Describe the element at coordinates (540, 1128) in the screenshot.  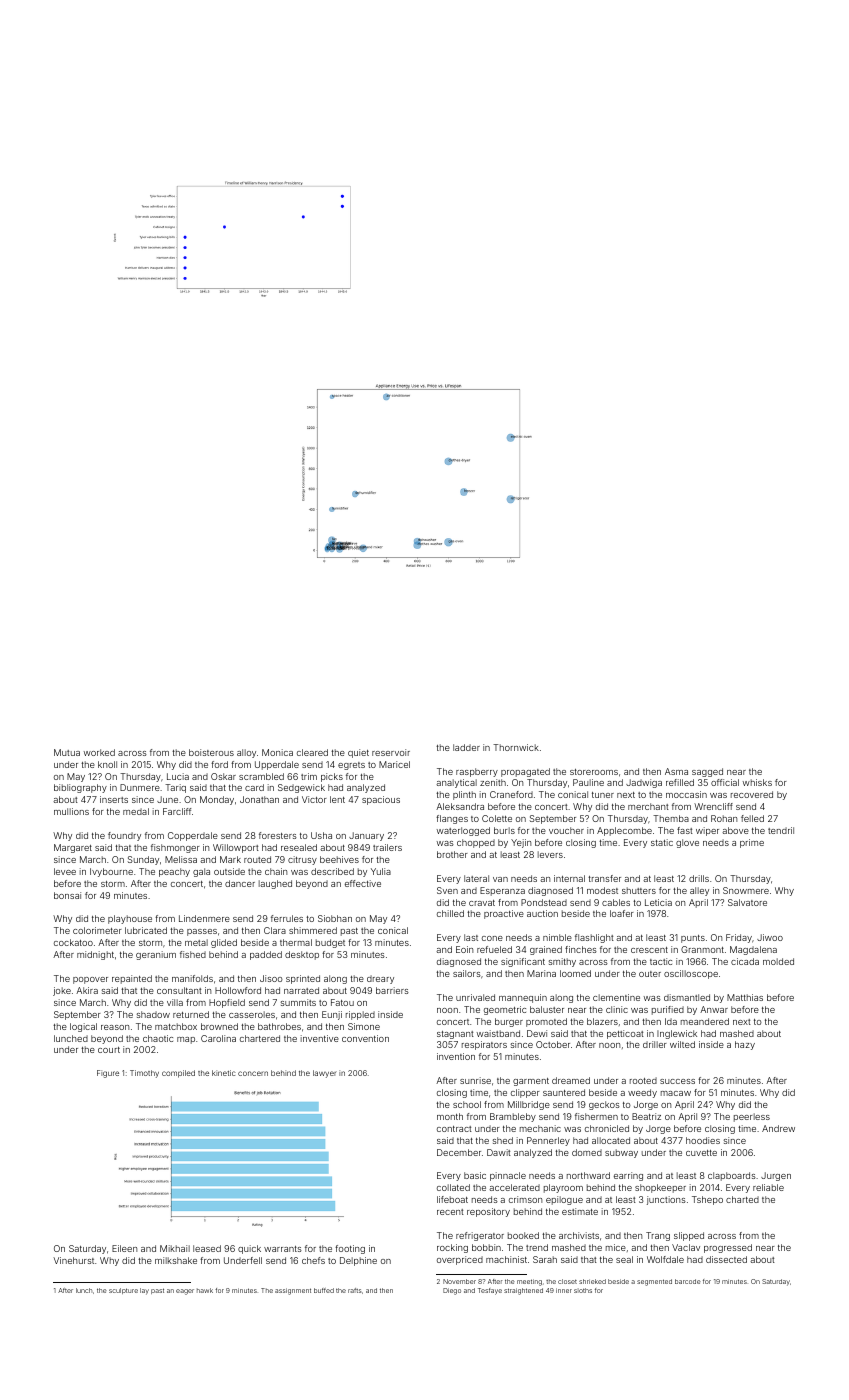
I see `mechanic` at that location.
